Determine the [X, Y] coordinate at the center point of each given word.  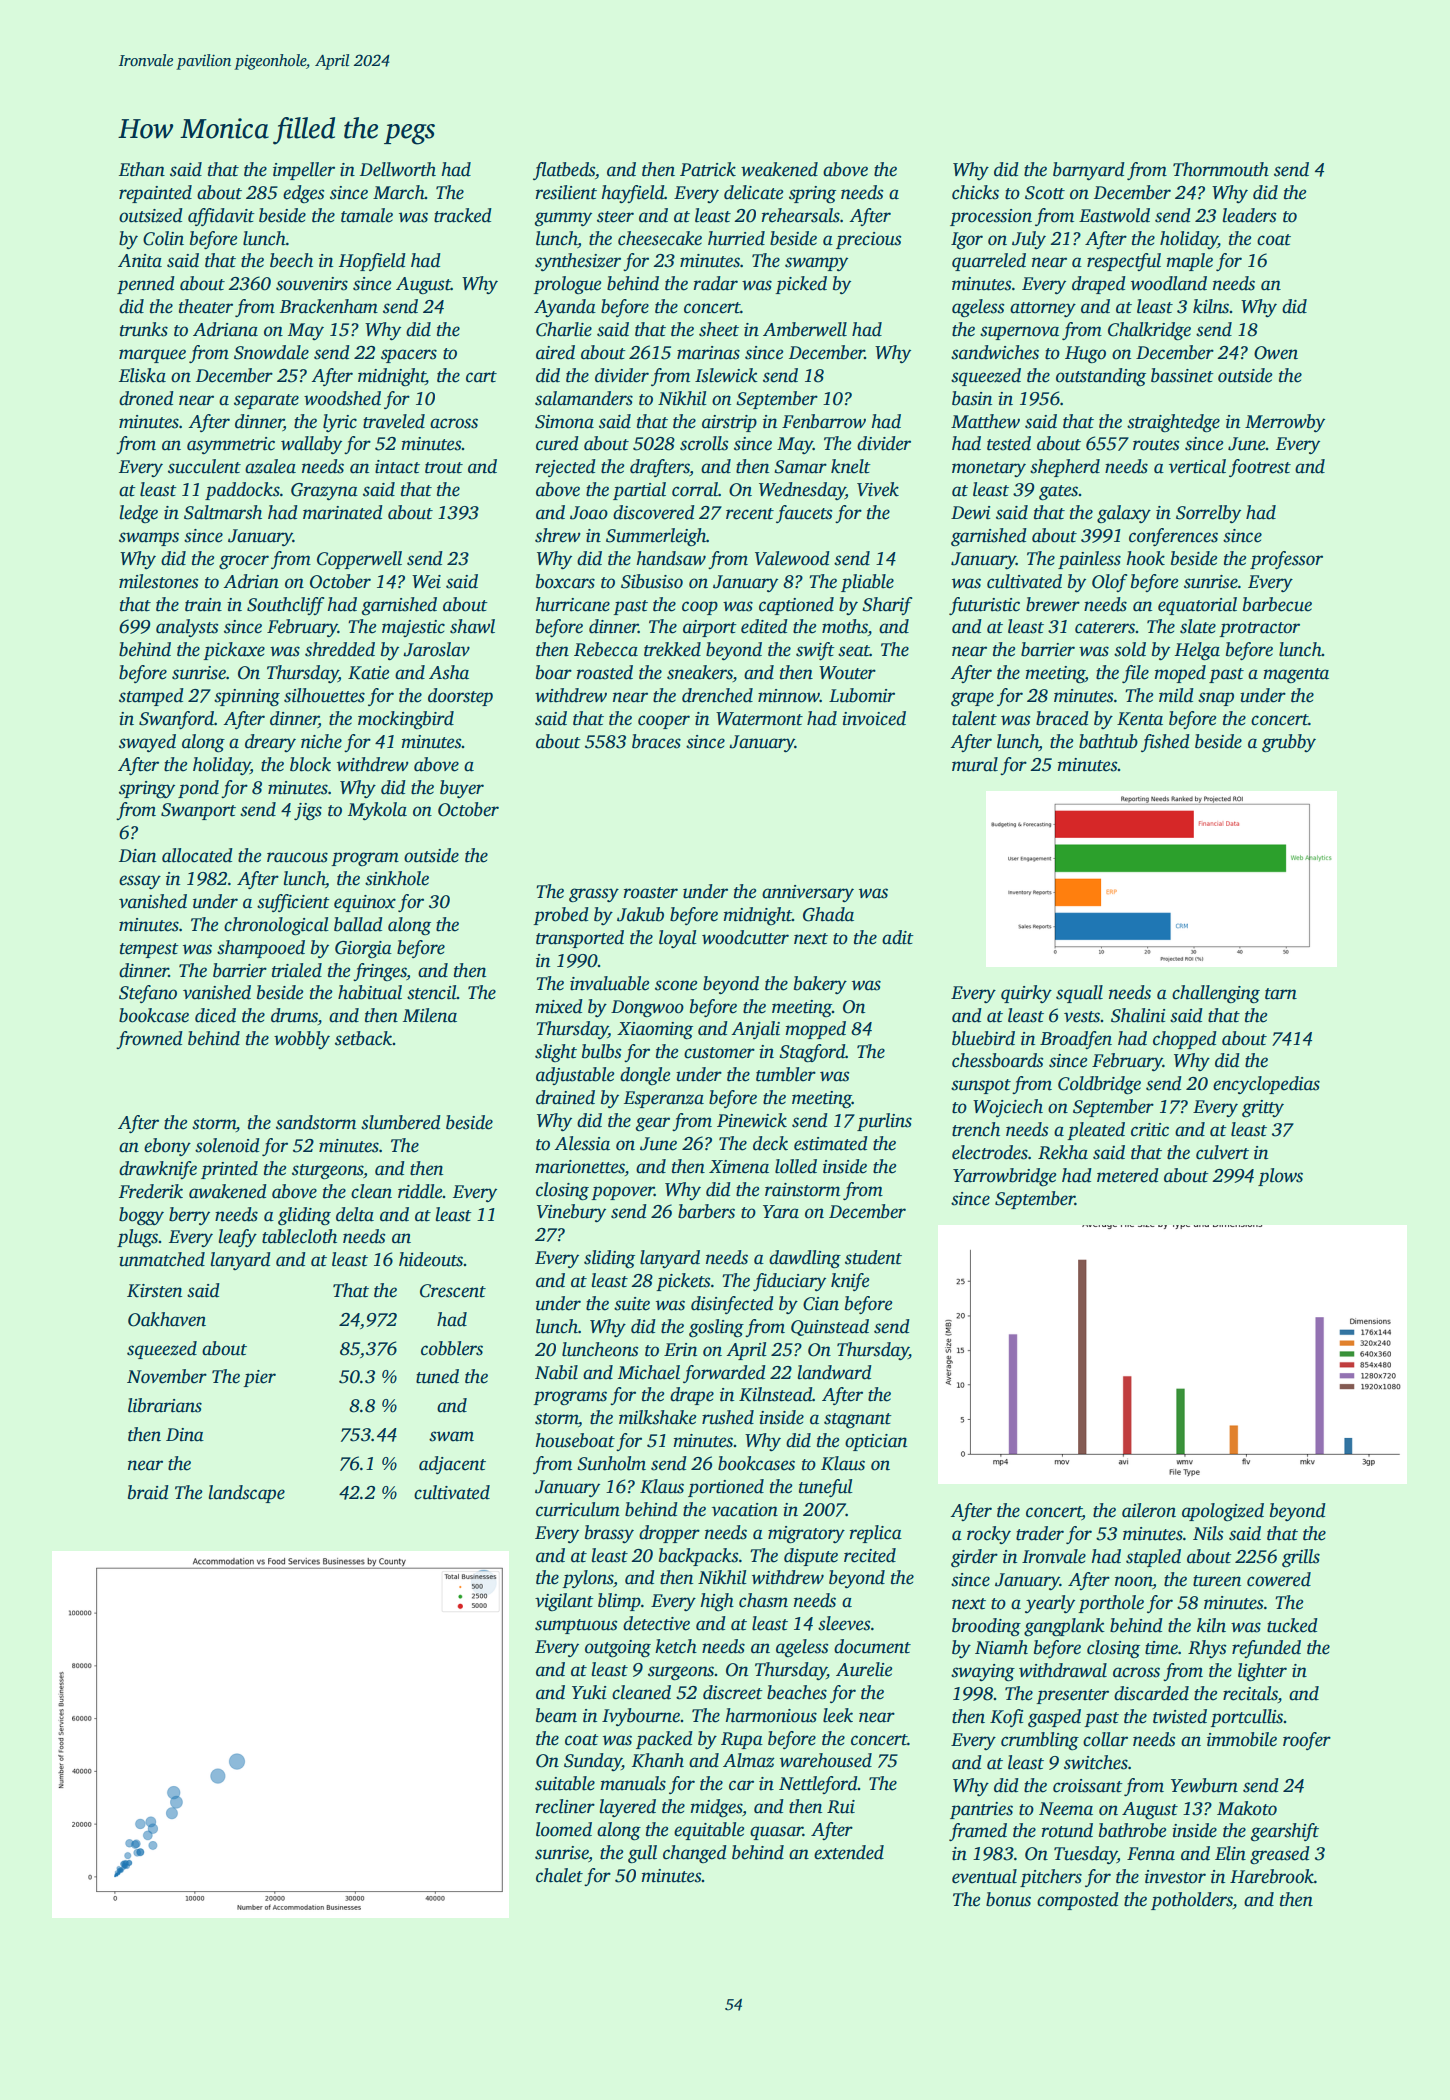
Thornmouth [1221, 169]
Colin [163, 238]
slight [556, 1053]
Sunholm [612, 1463]
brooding [986, 1627]
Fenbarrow [824, 421]
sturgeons [328, 1172]
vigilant [564, 1602]
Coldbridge [1099, 1085]
